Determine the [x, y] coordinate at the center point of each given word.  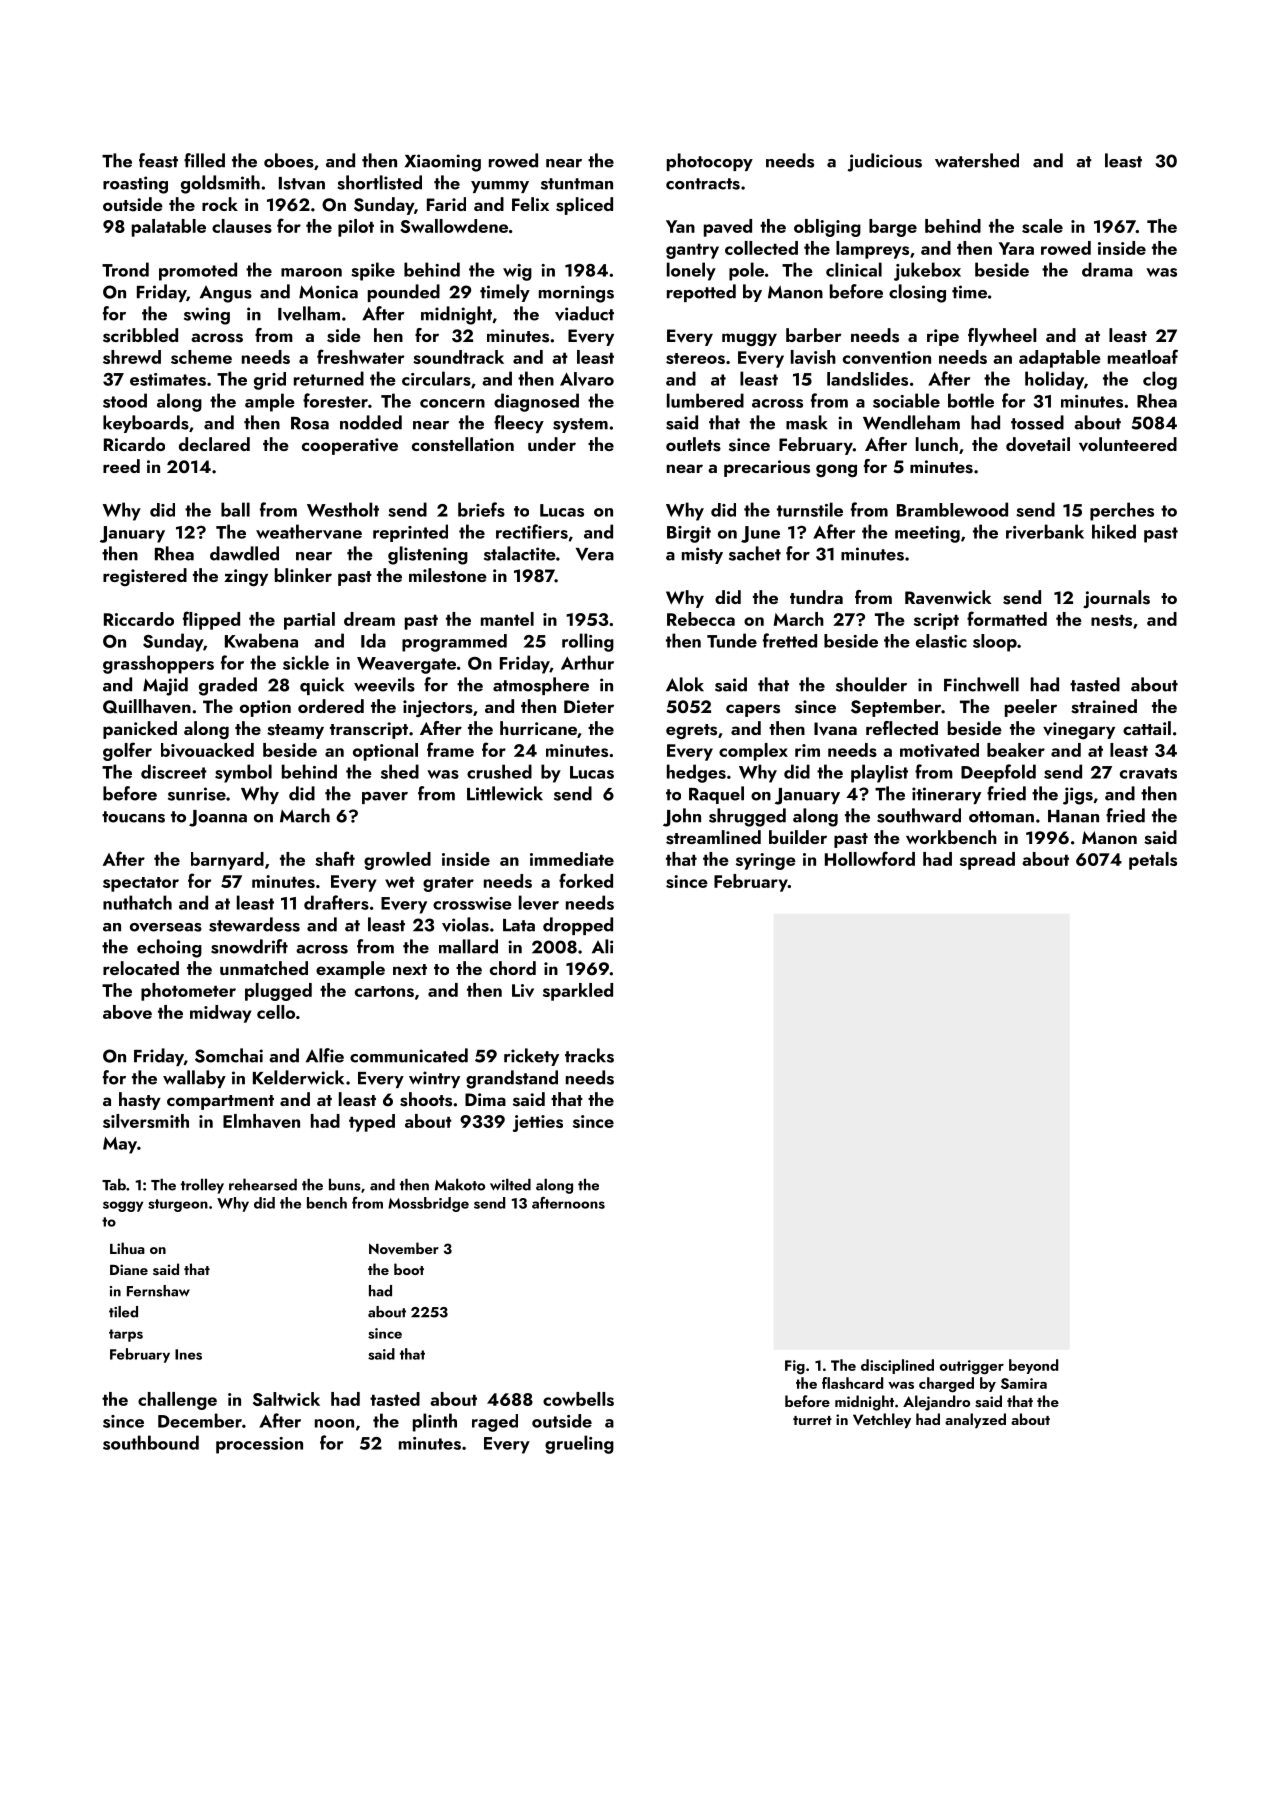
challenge [177, 1401]
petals [1153, 861]
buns [345, 1184]
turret [812, 1420]
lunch [937, 444]
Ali [602, 946]
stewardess [254, 924]
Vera [595, 554]
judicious [885, 162]
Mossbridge [428, 1204]
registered [145, 577]
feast [158, 160]
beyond [1033, 1366]
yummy [500, 187]
